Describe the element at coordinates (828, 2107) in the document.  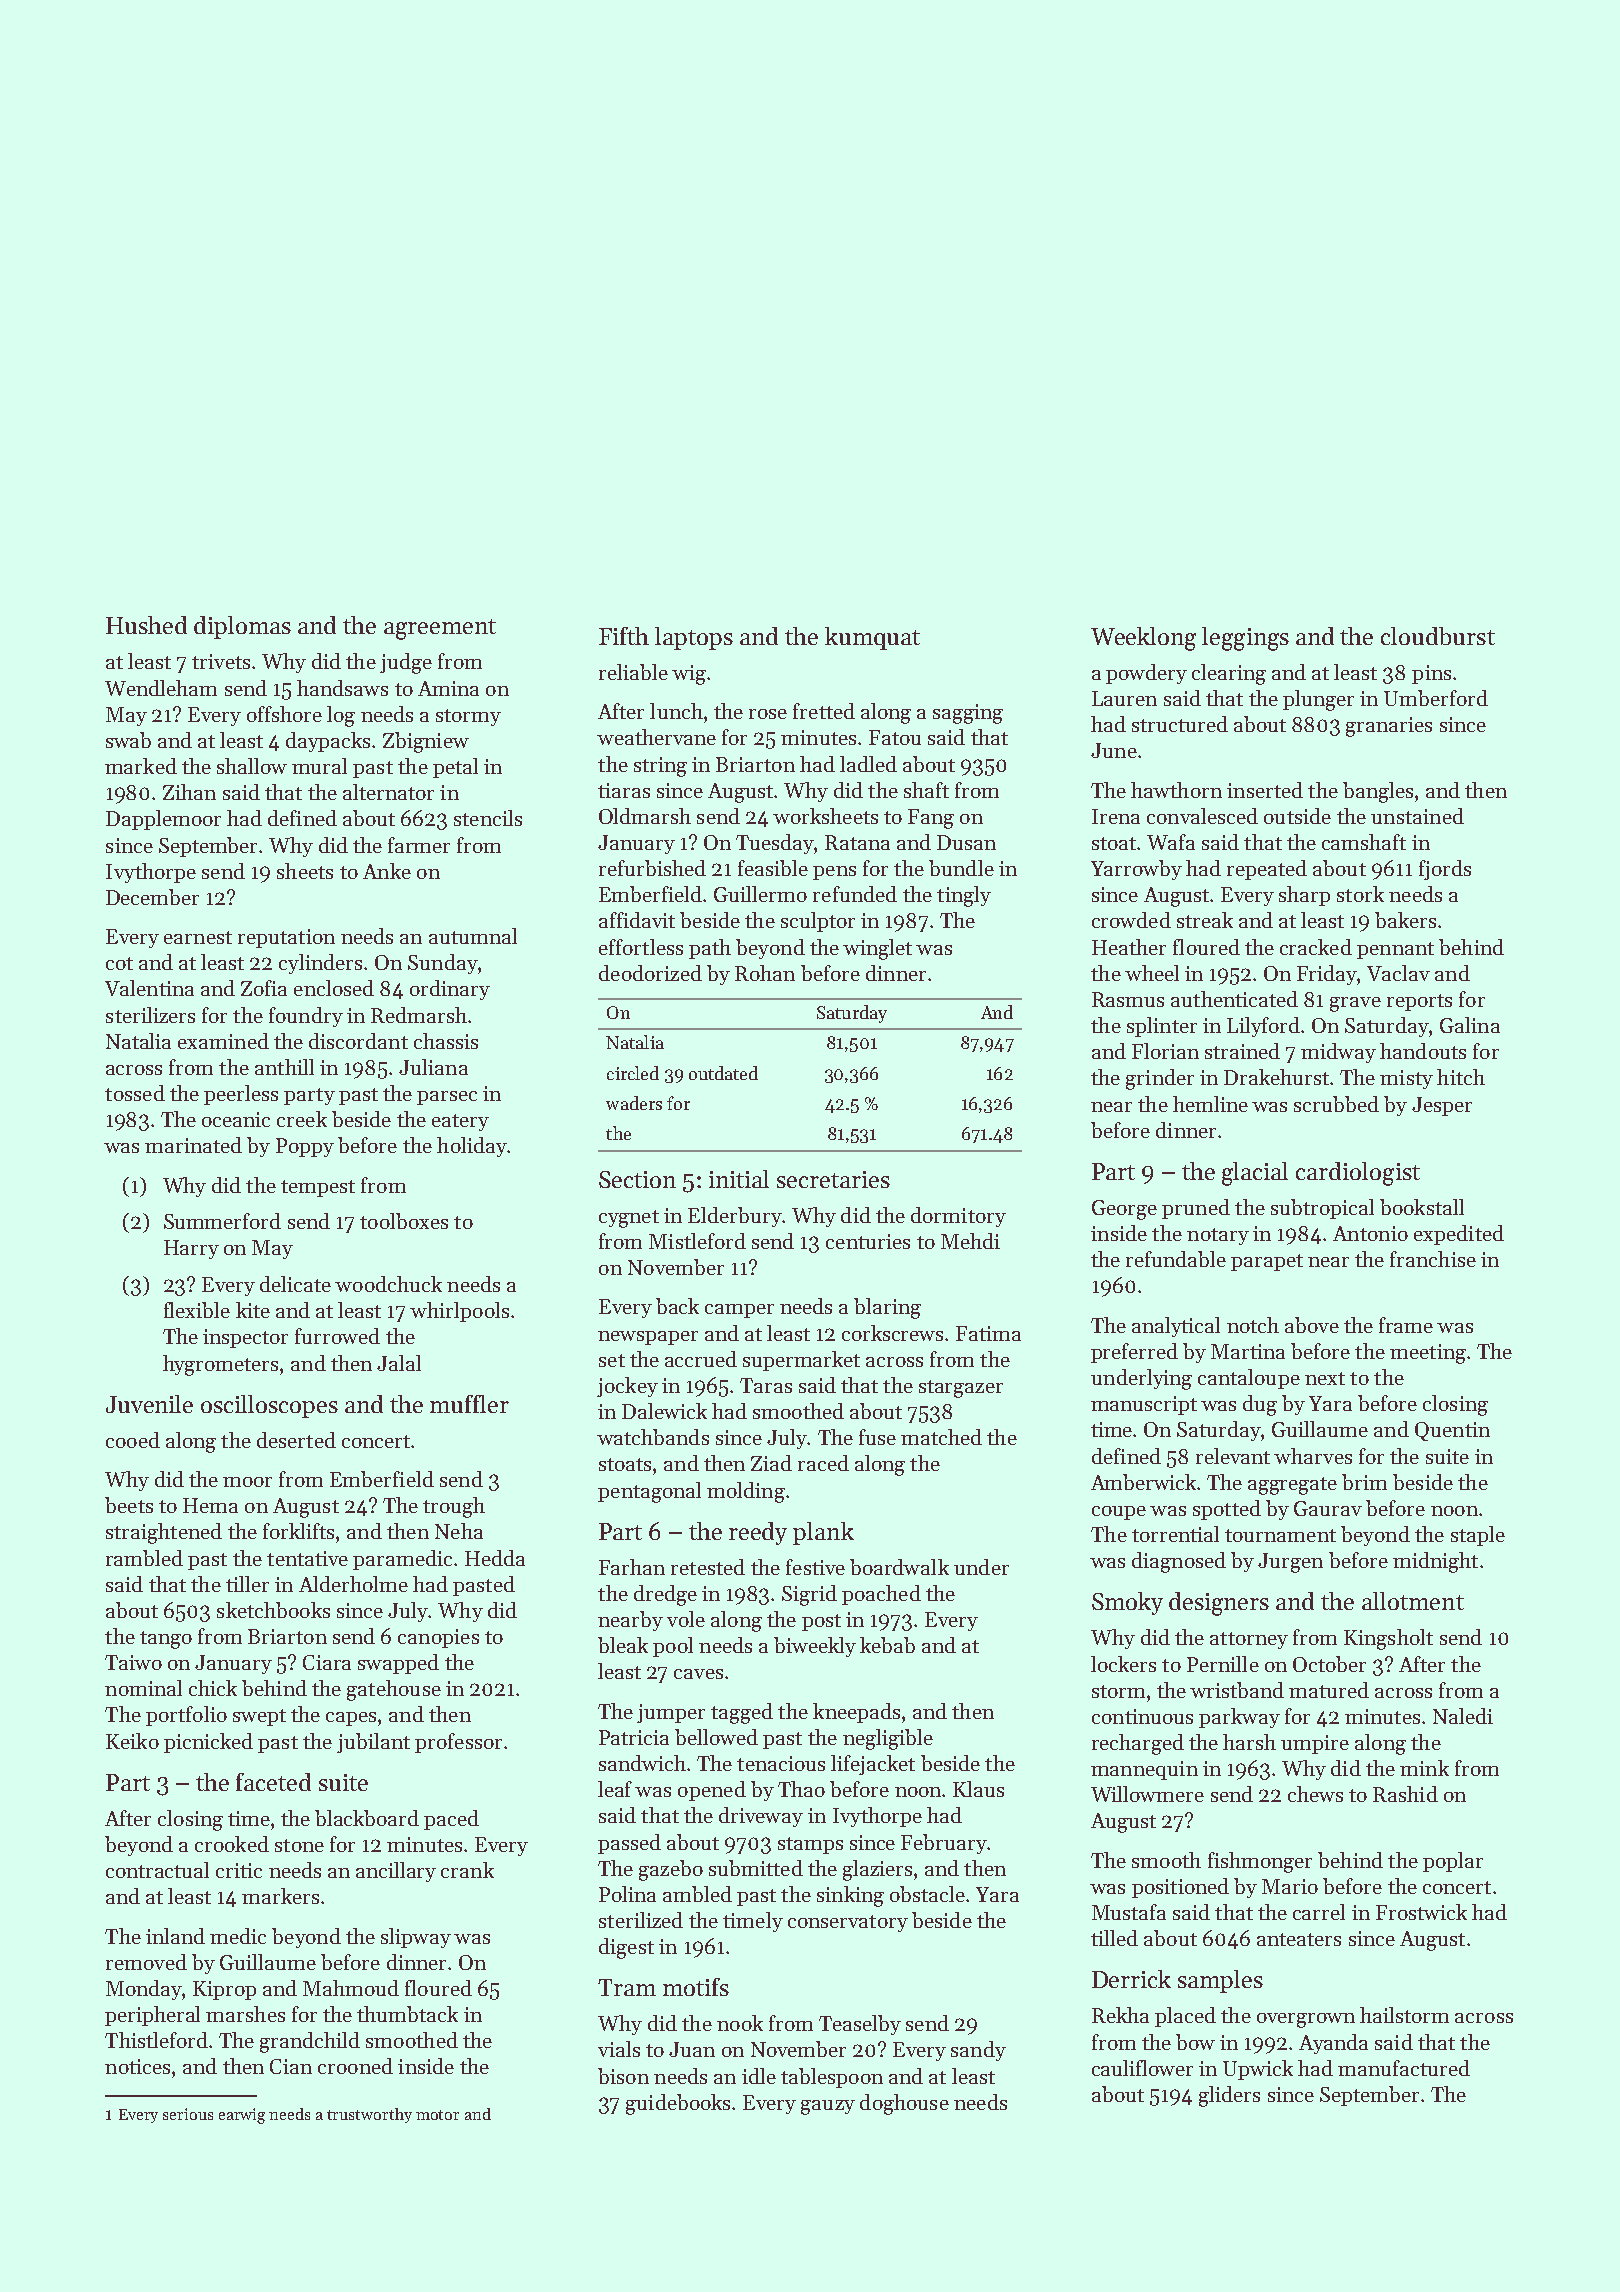
I see `gauzy` at that location.
